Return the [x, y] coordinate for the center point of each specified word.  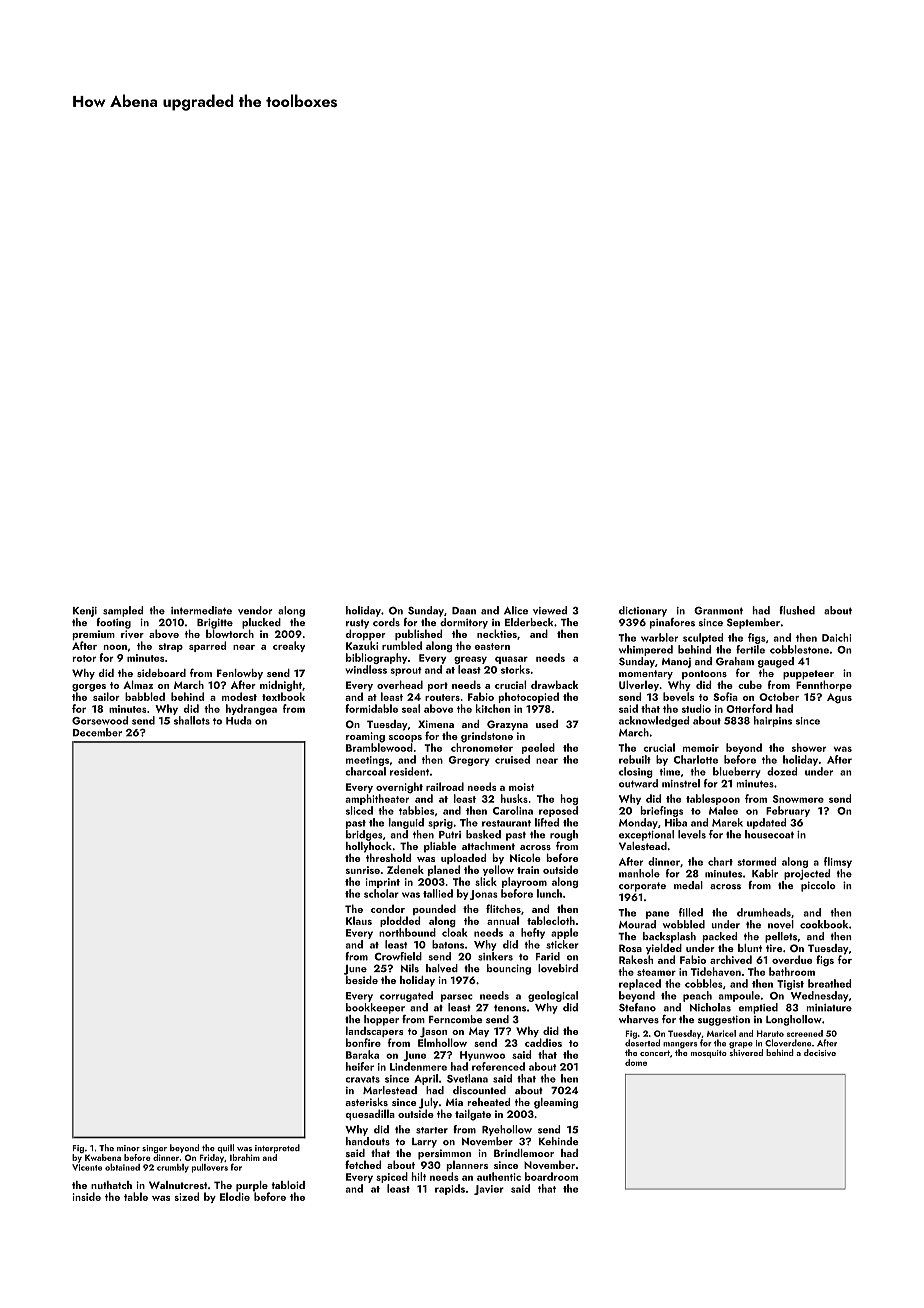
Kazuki [362, 645]
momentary [646, 675]
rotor [84, 658]
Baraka [362, 1054]
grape [741, 1045]
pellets [781, 937]
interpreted [277, 1148]
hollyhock [369, 847]
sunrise [363, 870]
